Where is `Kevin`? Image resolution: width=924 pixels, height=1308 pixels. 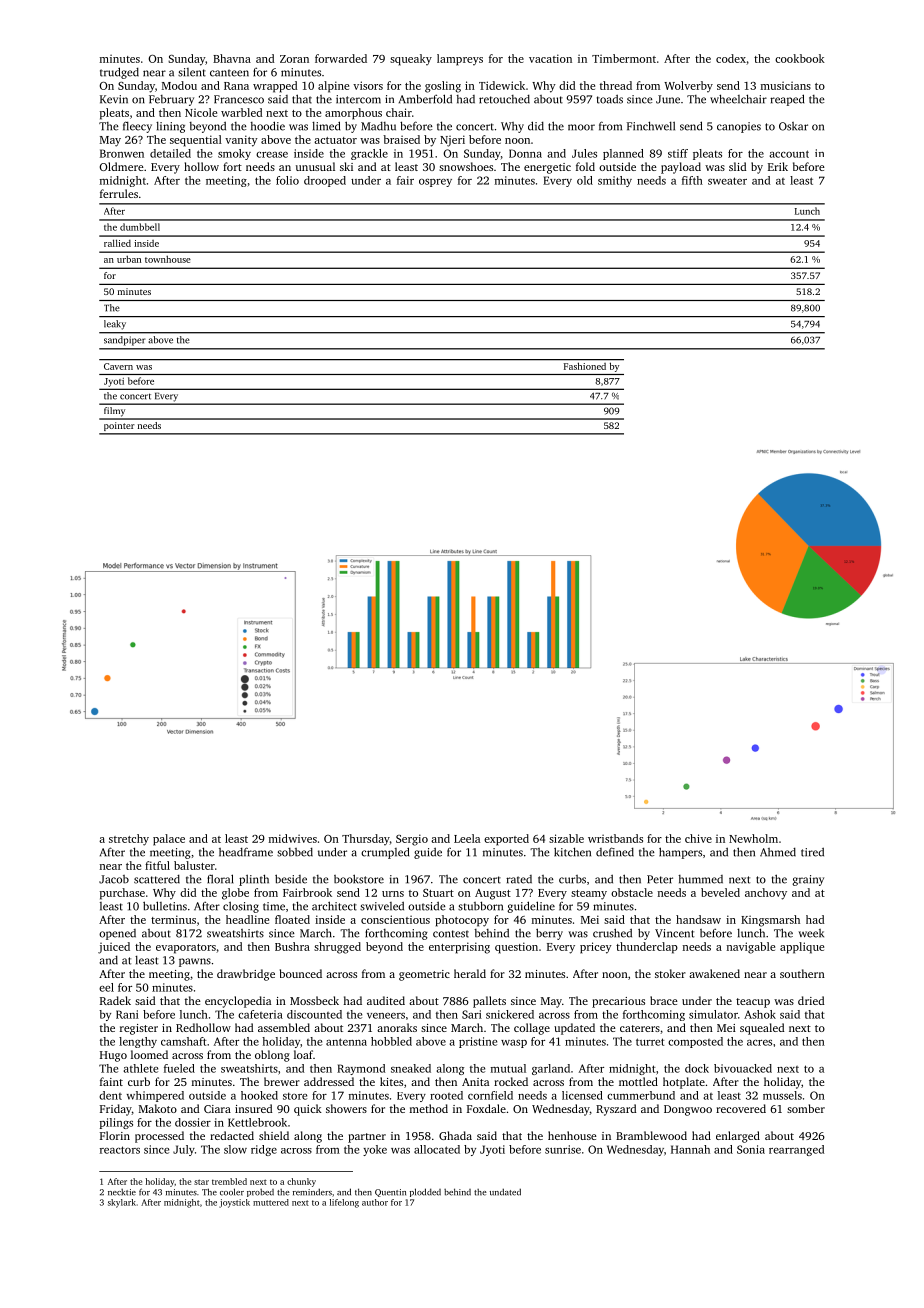 Kevin is located at coordinates (114, 99).
